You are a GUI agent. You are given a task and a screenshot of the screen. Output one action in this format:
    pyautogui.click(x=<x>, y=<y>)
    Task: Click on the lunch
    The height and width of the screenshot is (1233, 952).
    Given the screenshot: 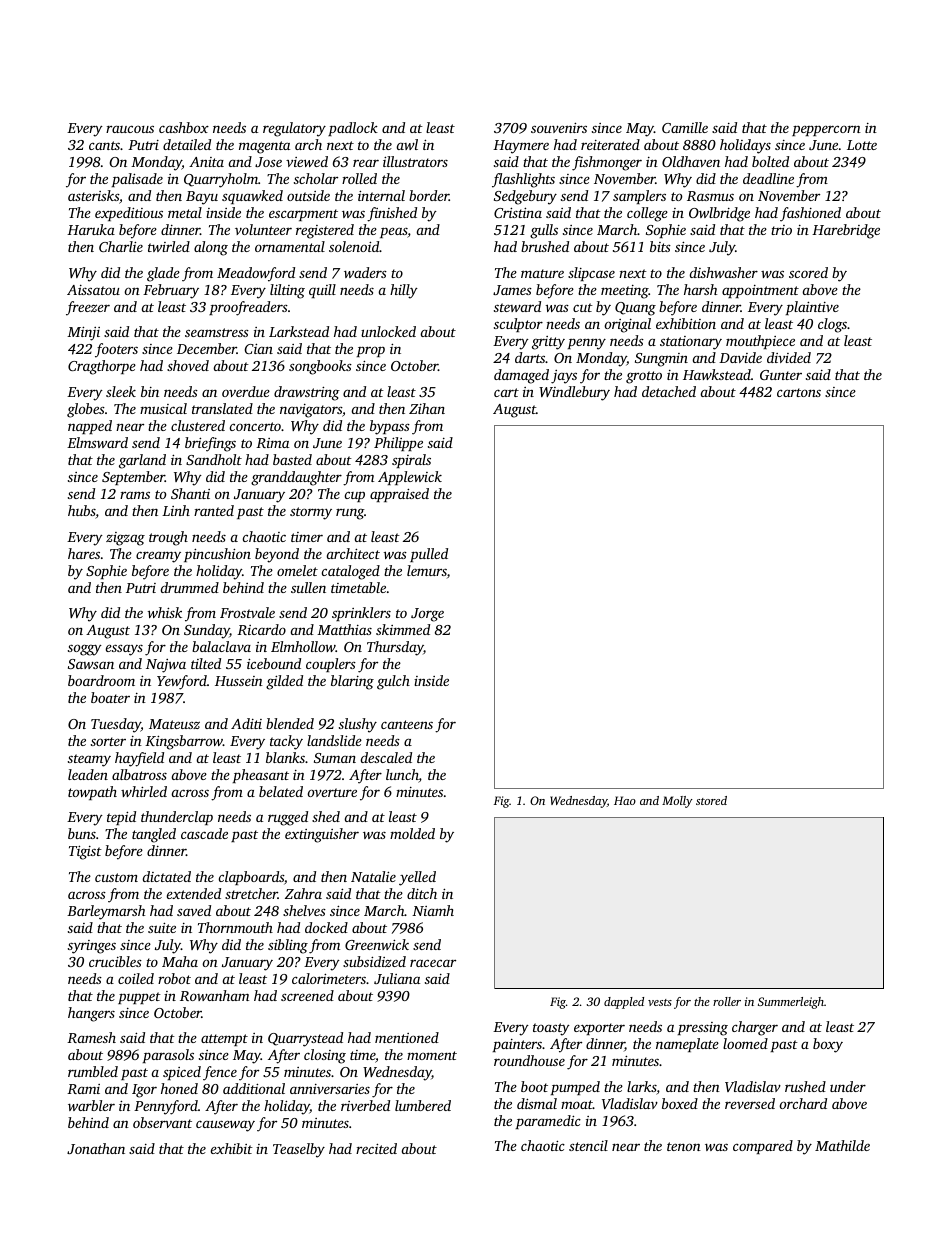 What is the action you would take?
    pyautogui.click(x=402, y=776)
